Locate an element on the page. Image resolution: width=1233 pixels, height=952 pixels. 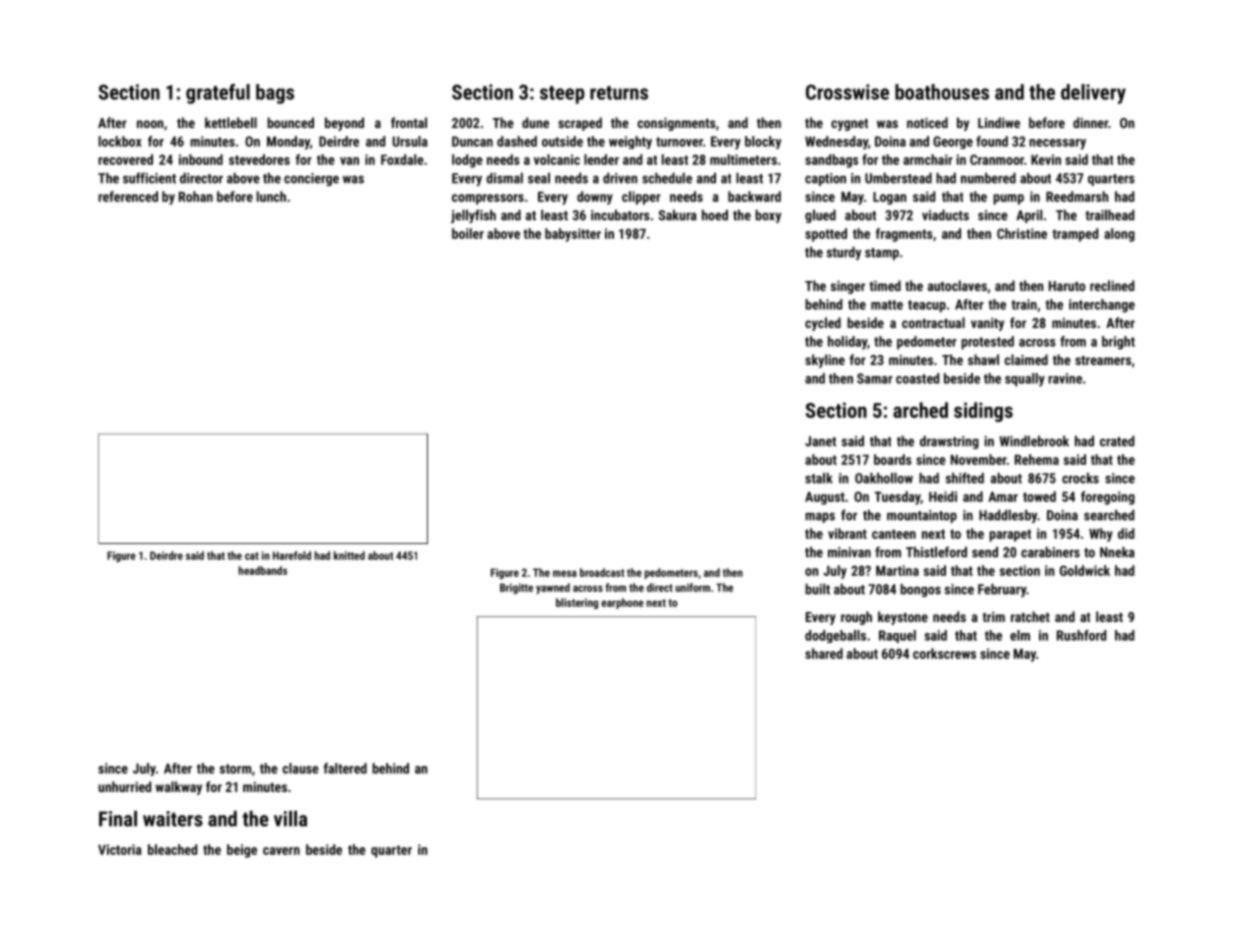
timed is located at coordinates (885, 285).
